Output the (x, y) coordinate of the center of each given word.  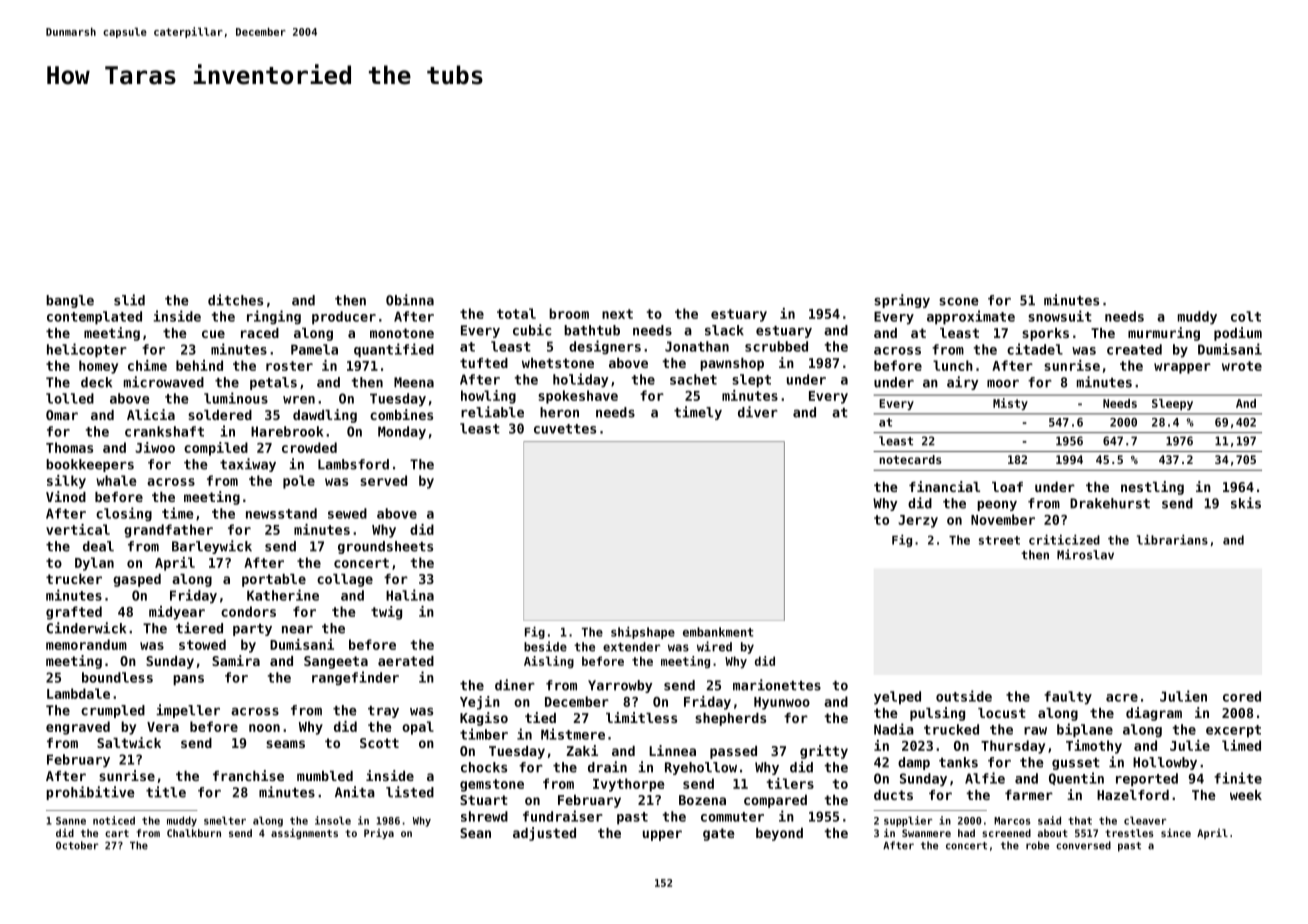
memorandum (86, 644)
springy (902, 301)
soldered (220, 415)
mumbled (325, 776)
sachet (693, 379)
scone (959, 301)
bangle (70, 301)
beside (545, 646)
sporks (1045, 334)
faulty (1068, 698)
